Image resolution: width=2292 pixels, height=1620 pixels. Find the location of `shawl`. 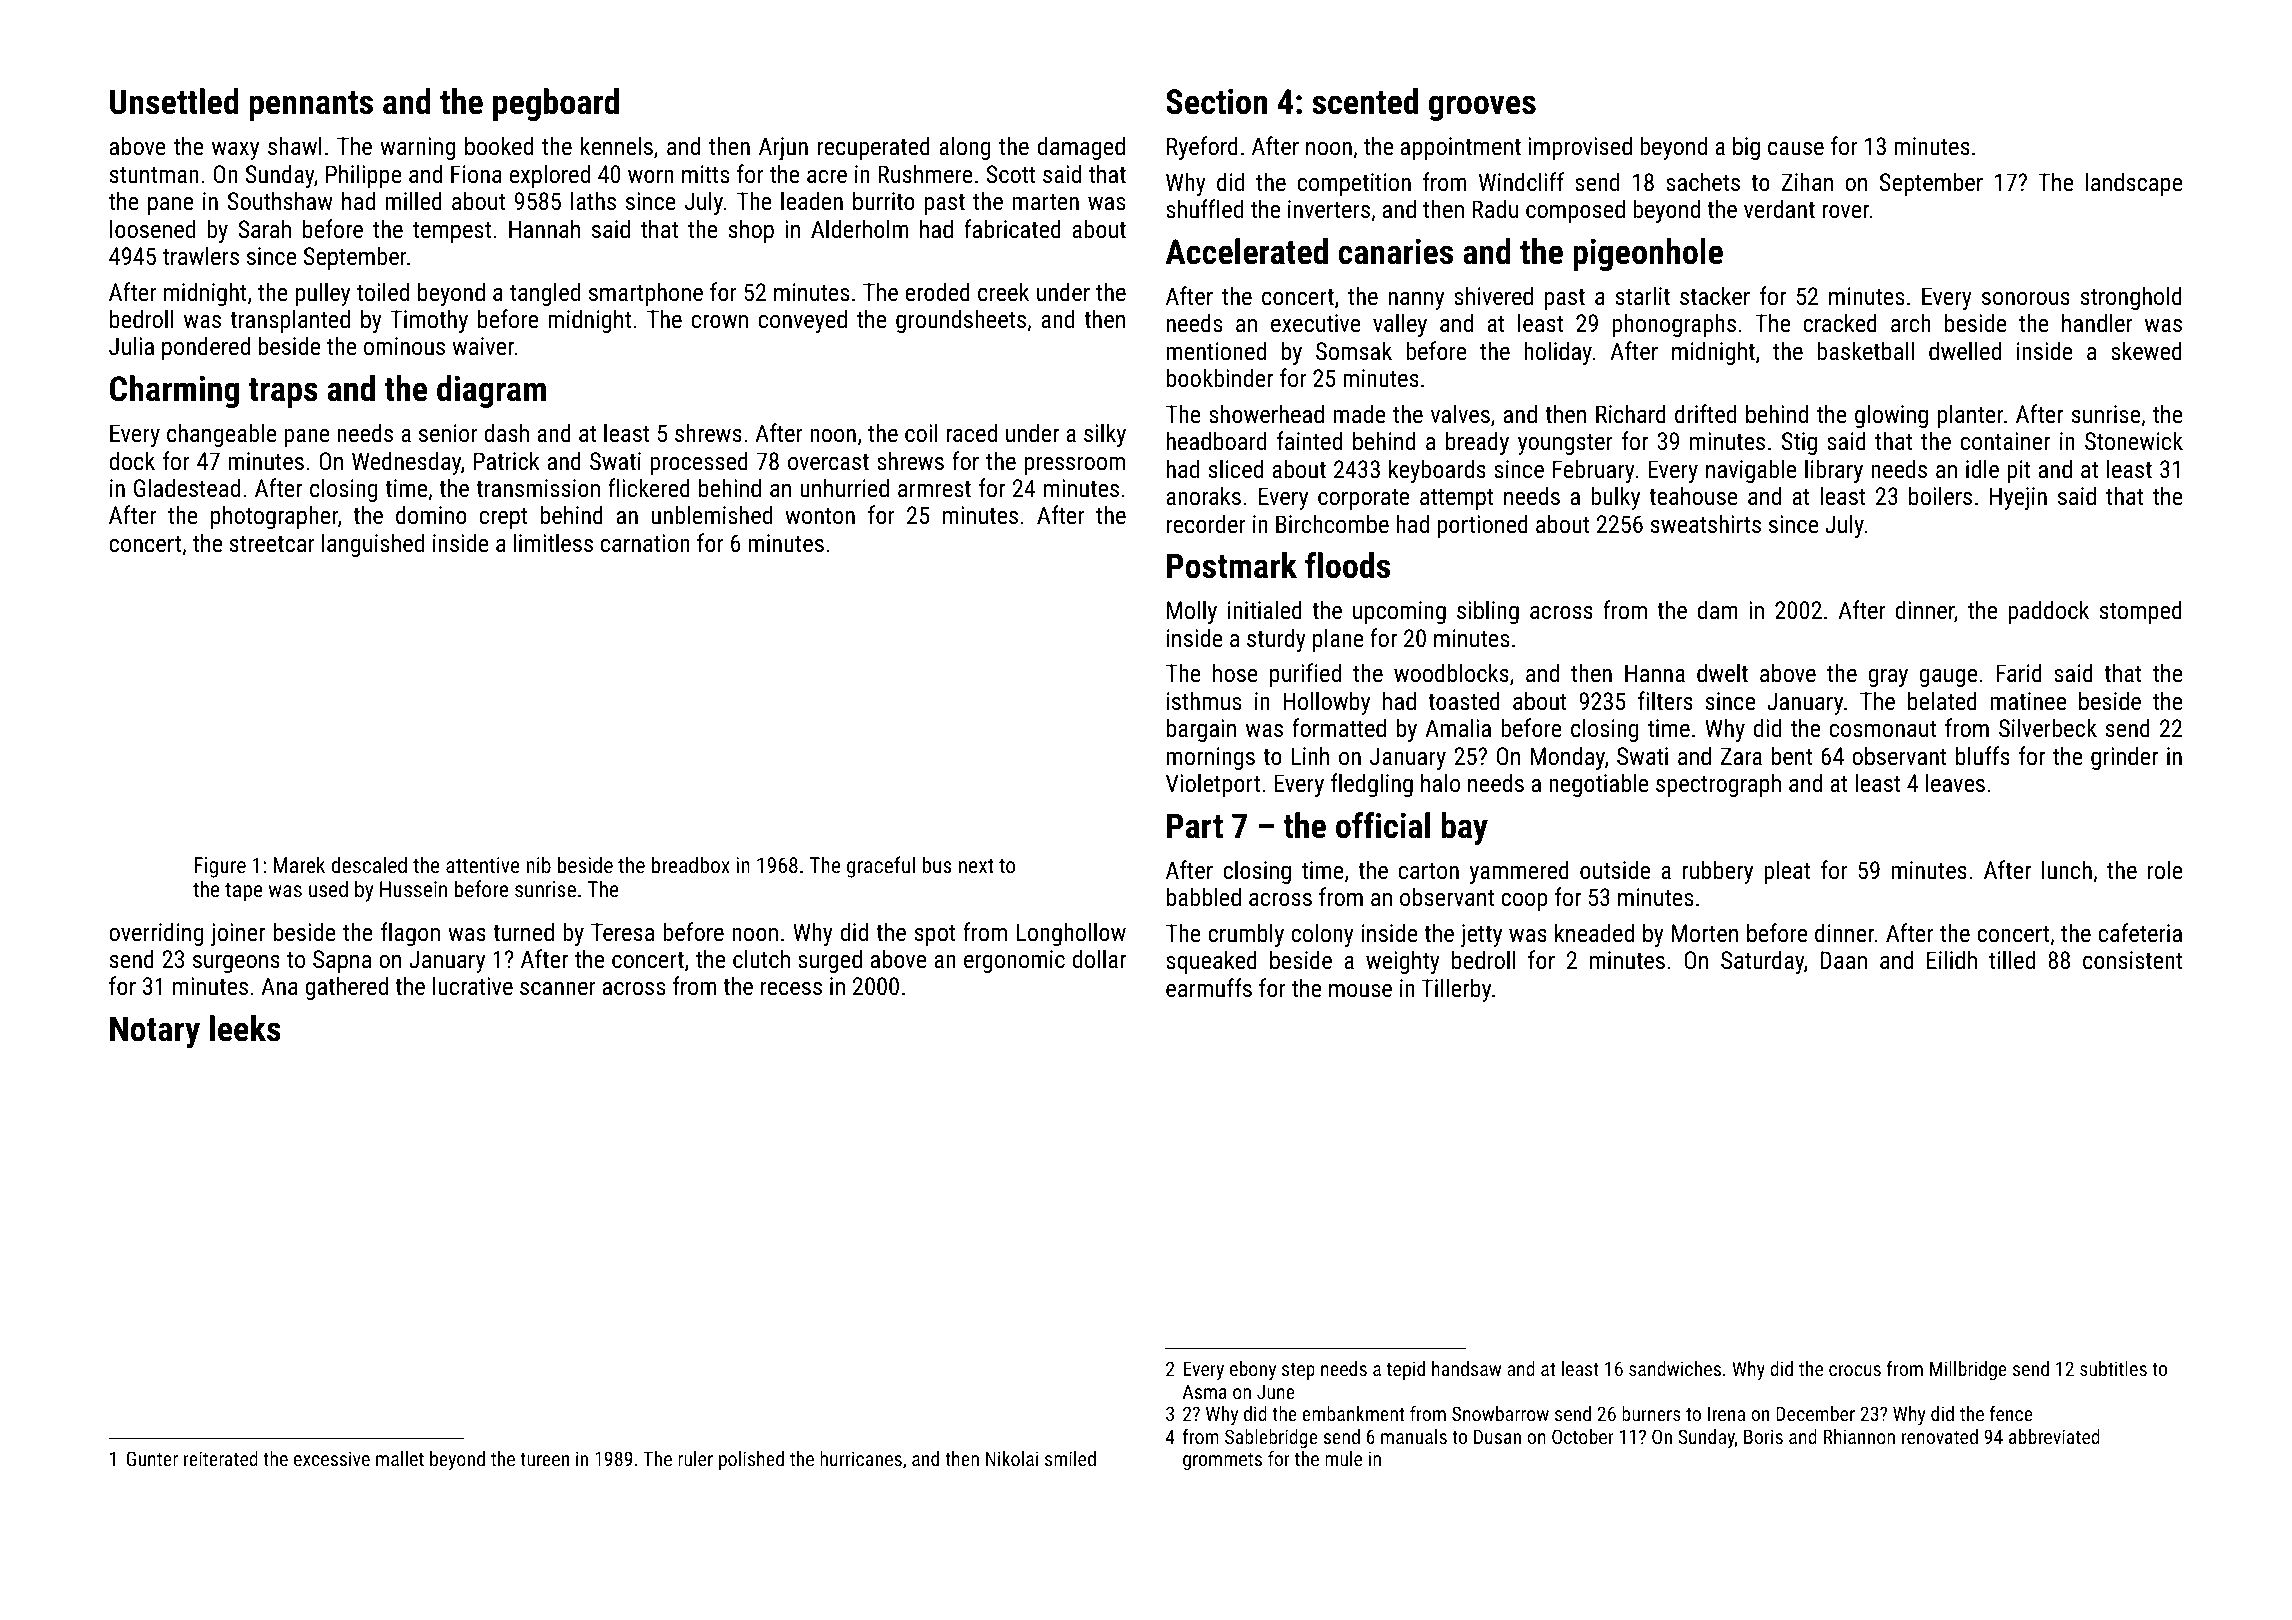

shawl is located at coordinates (295, 145).
